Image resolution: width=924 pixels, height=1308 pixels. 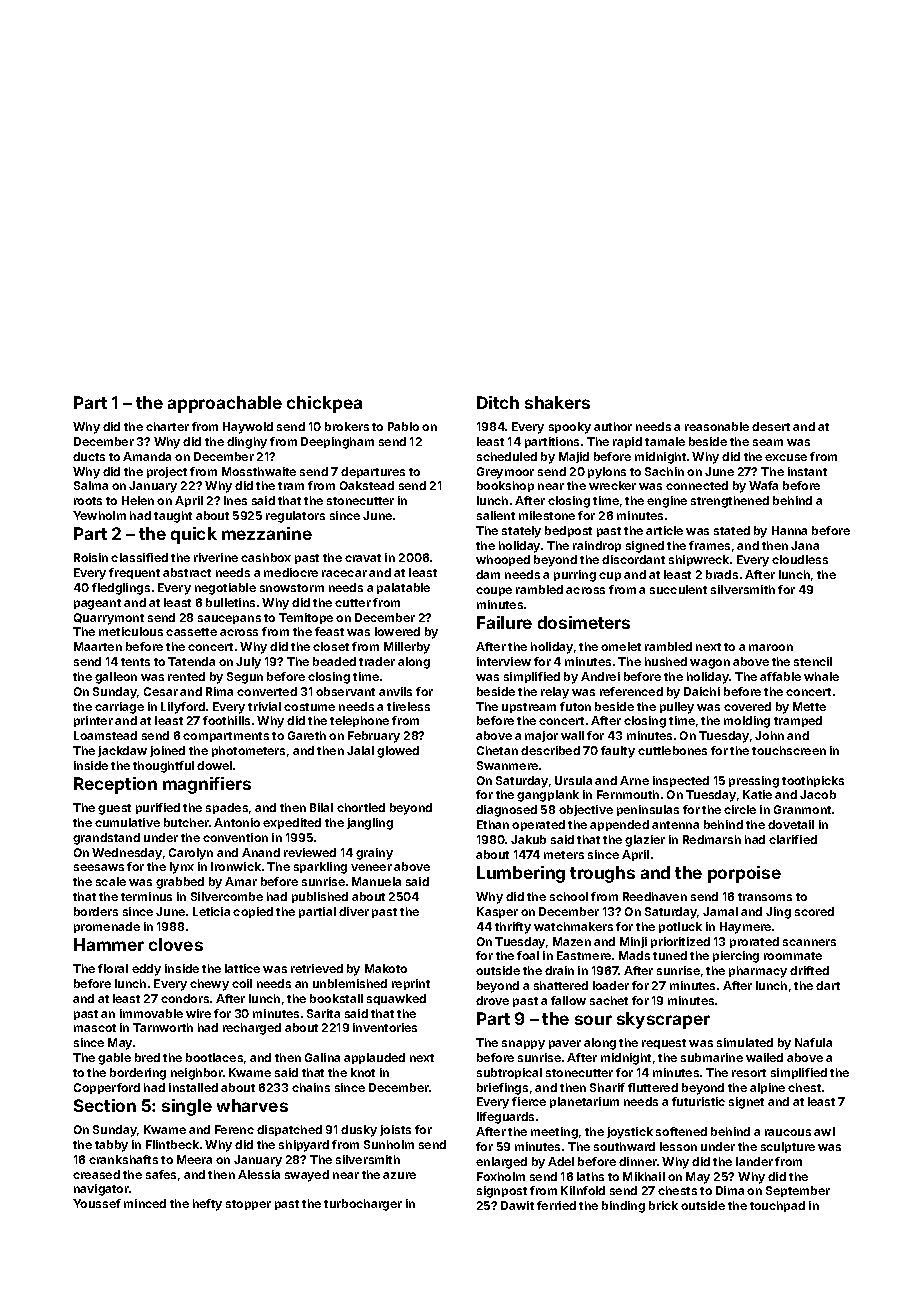 I want to click on applauded, so click(x=374, y=1058).
